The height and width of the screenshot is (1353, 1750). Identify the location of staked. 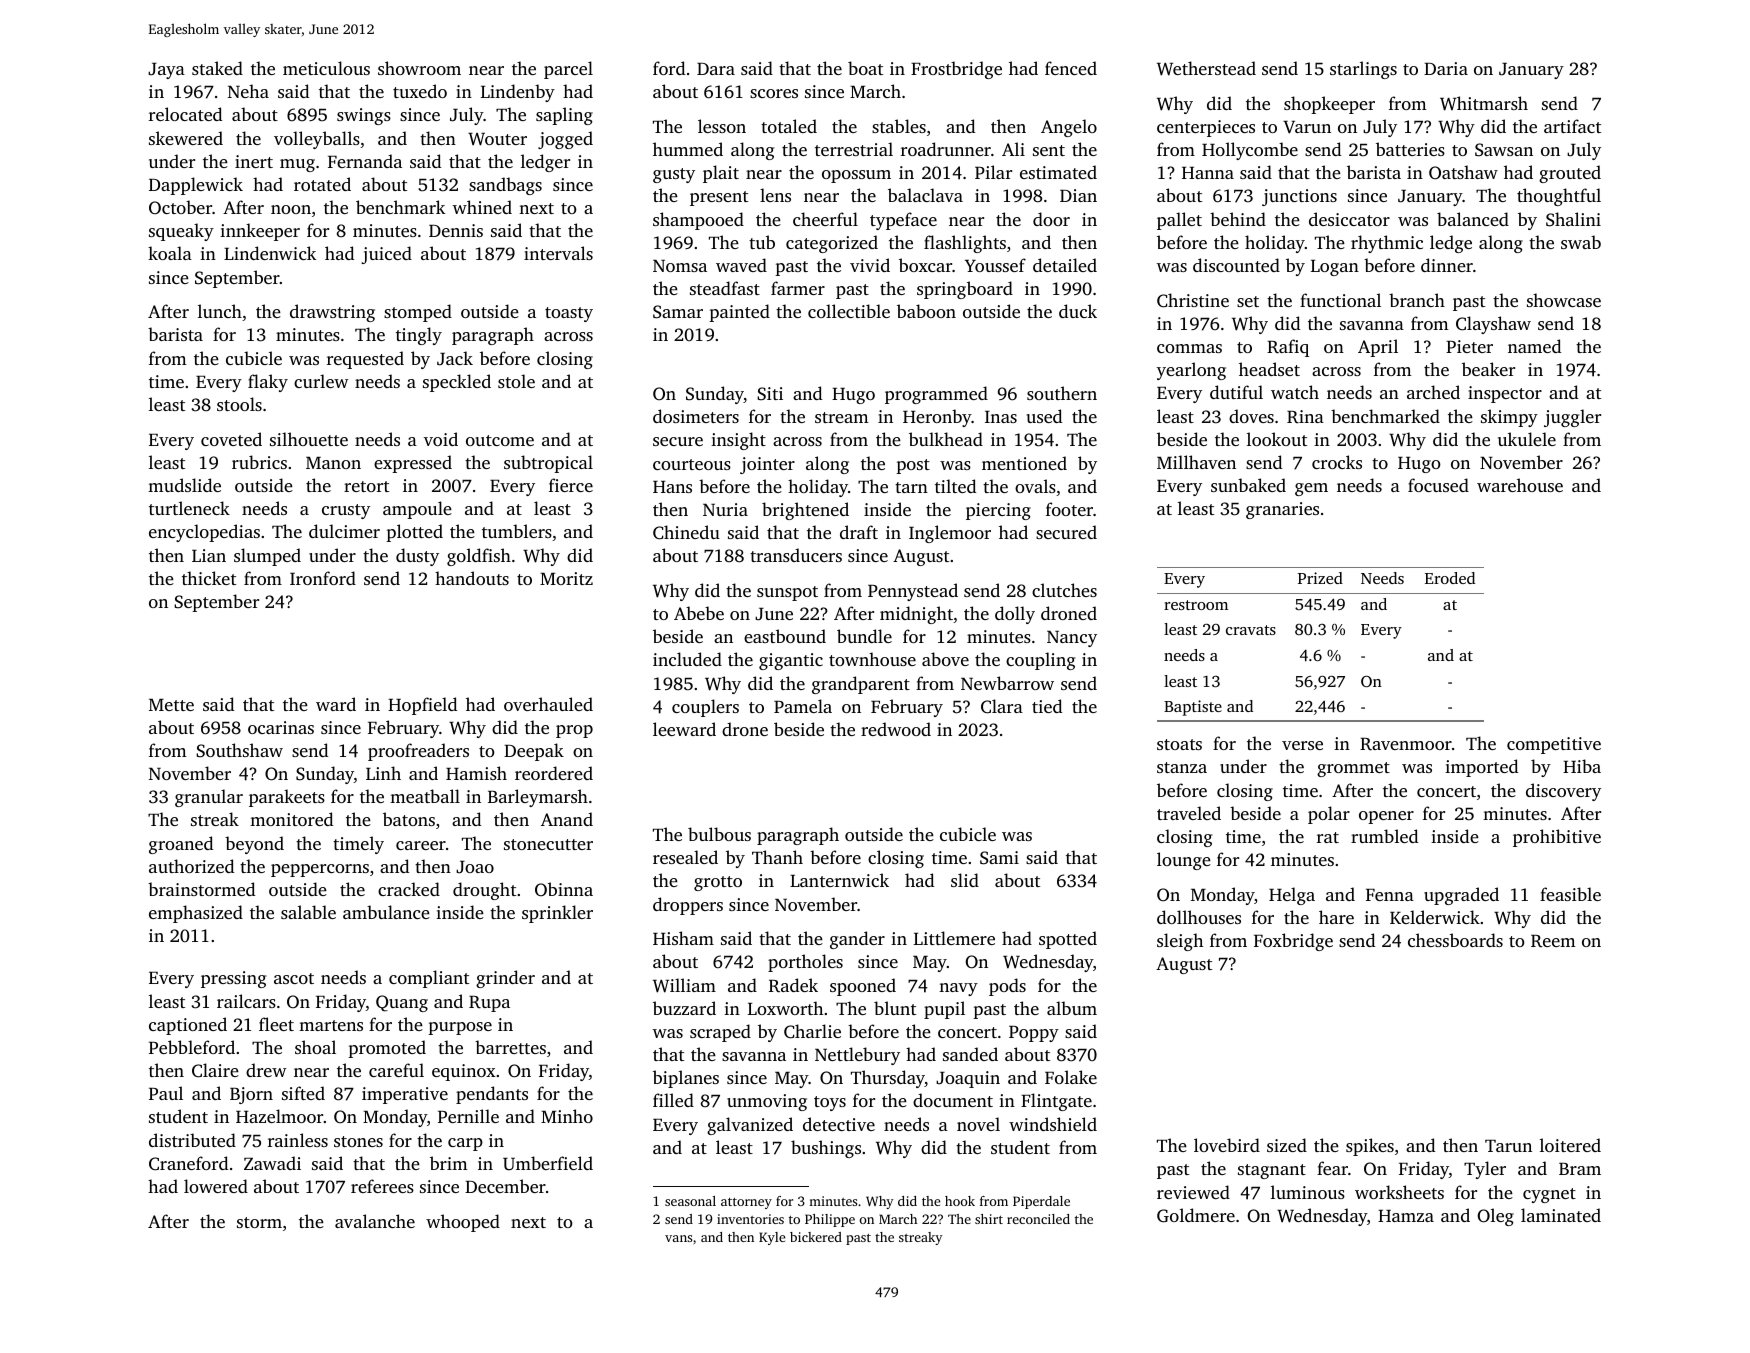
(217, 68).
